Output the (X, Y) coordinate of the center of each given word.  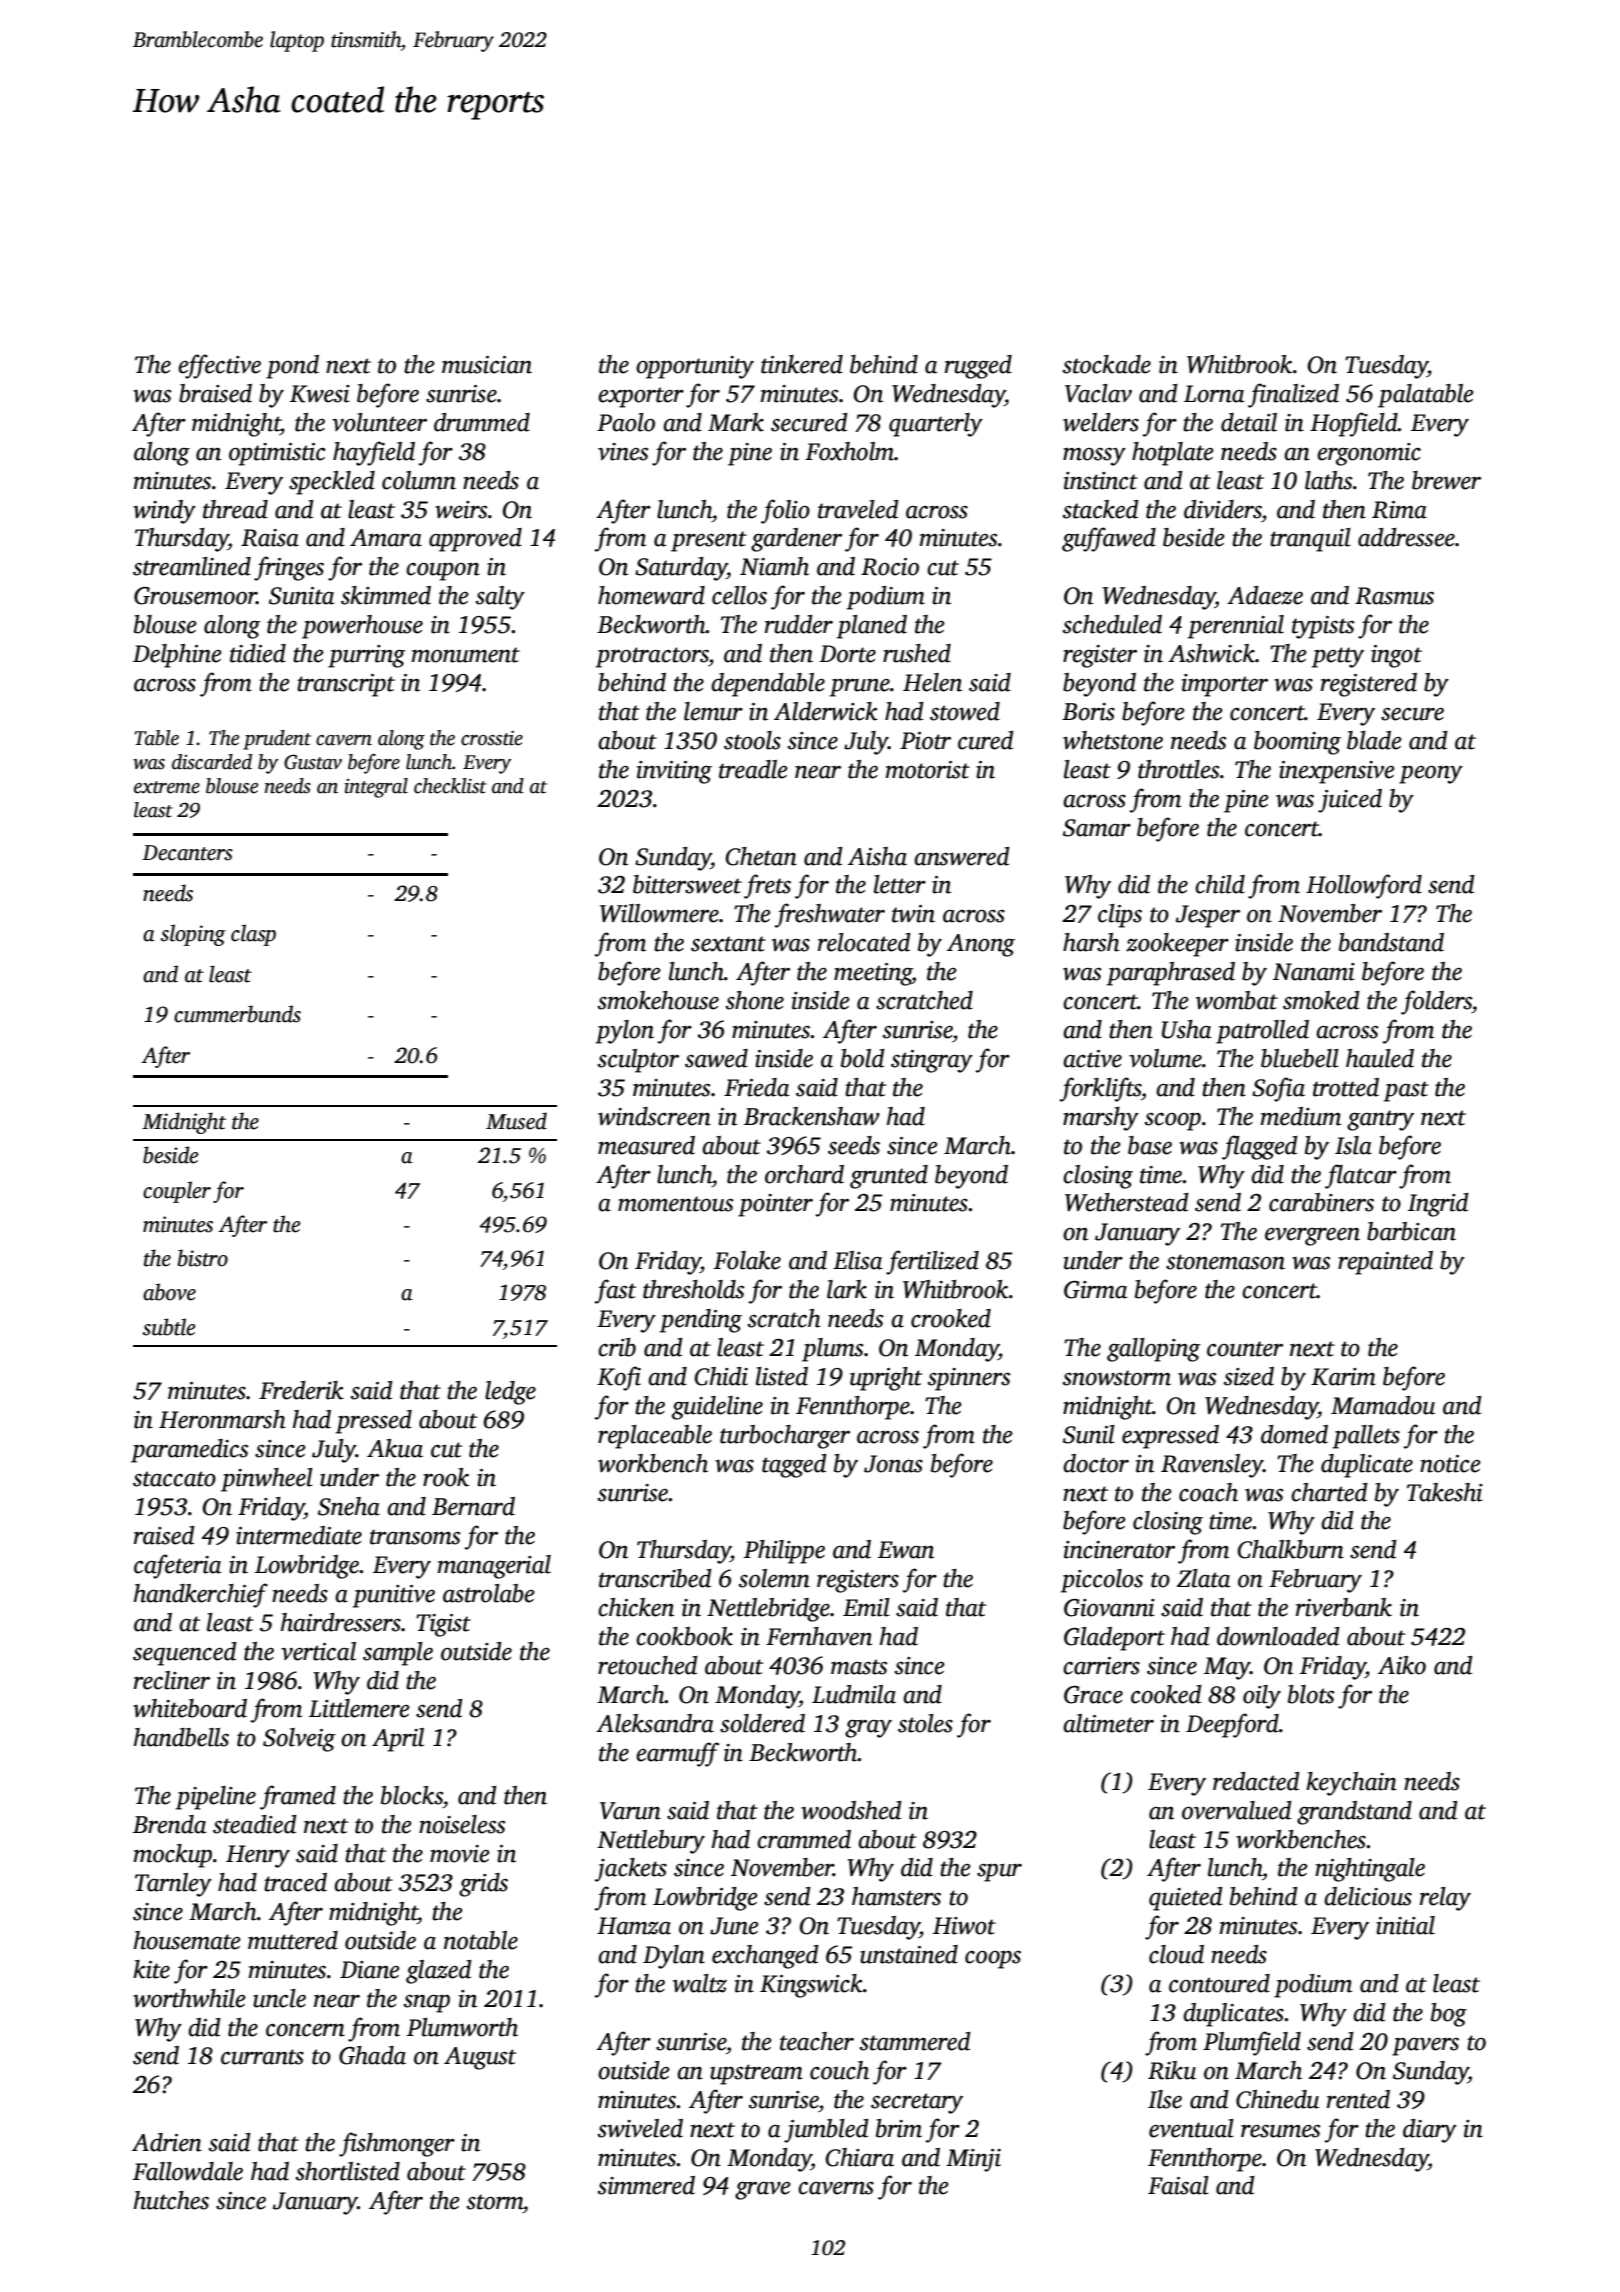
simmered (646, 2185)
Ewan (906, 1550)
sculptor (638, 1061)
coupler (177, 1192)
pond (292, 367)
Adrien (167, 2142)
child (1220, 884)
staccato (174, 1479)
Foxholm (849, 451)
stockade (1107, 364)
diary (1430, 2131)
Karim (1343, 1377)
